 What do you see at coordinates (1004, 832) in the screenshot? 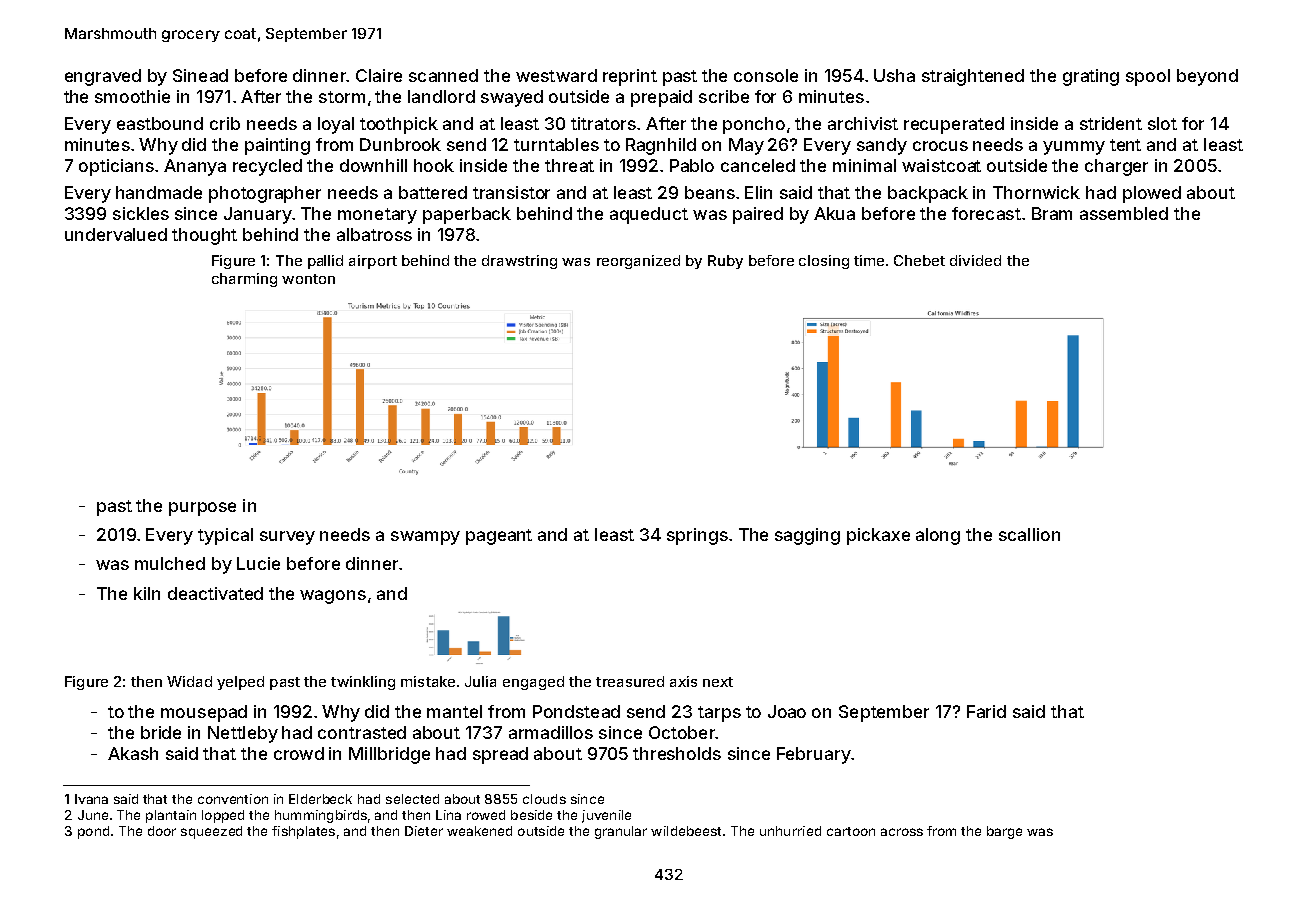
I see `barge` at bounding box center [1004, 832].
